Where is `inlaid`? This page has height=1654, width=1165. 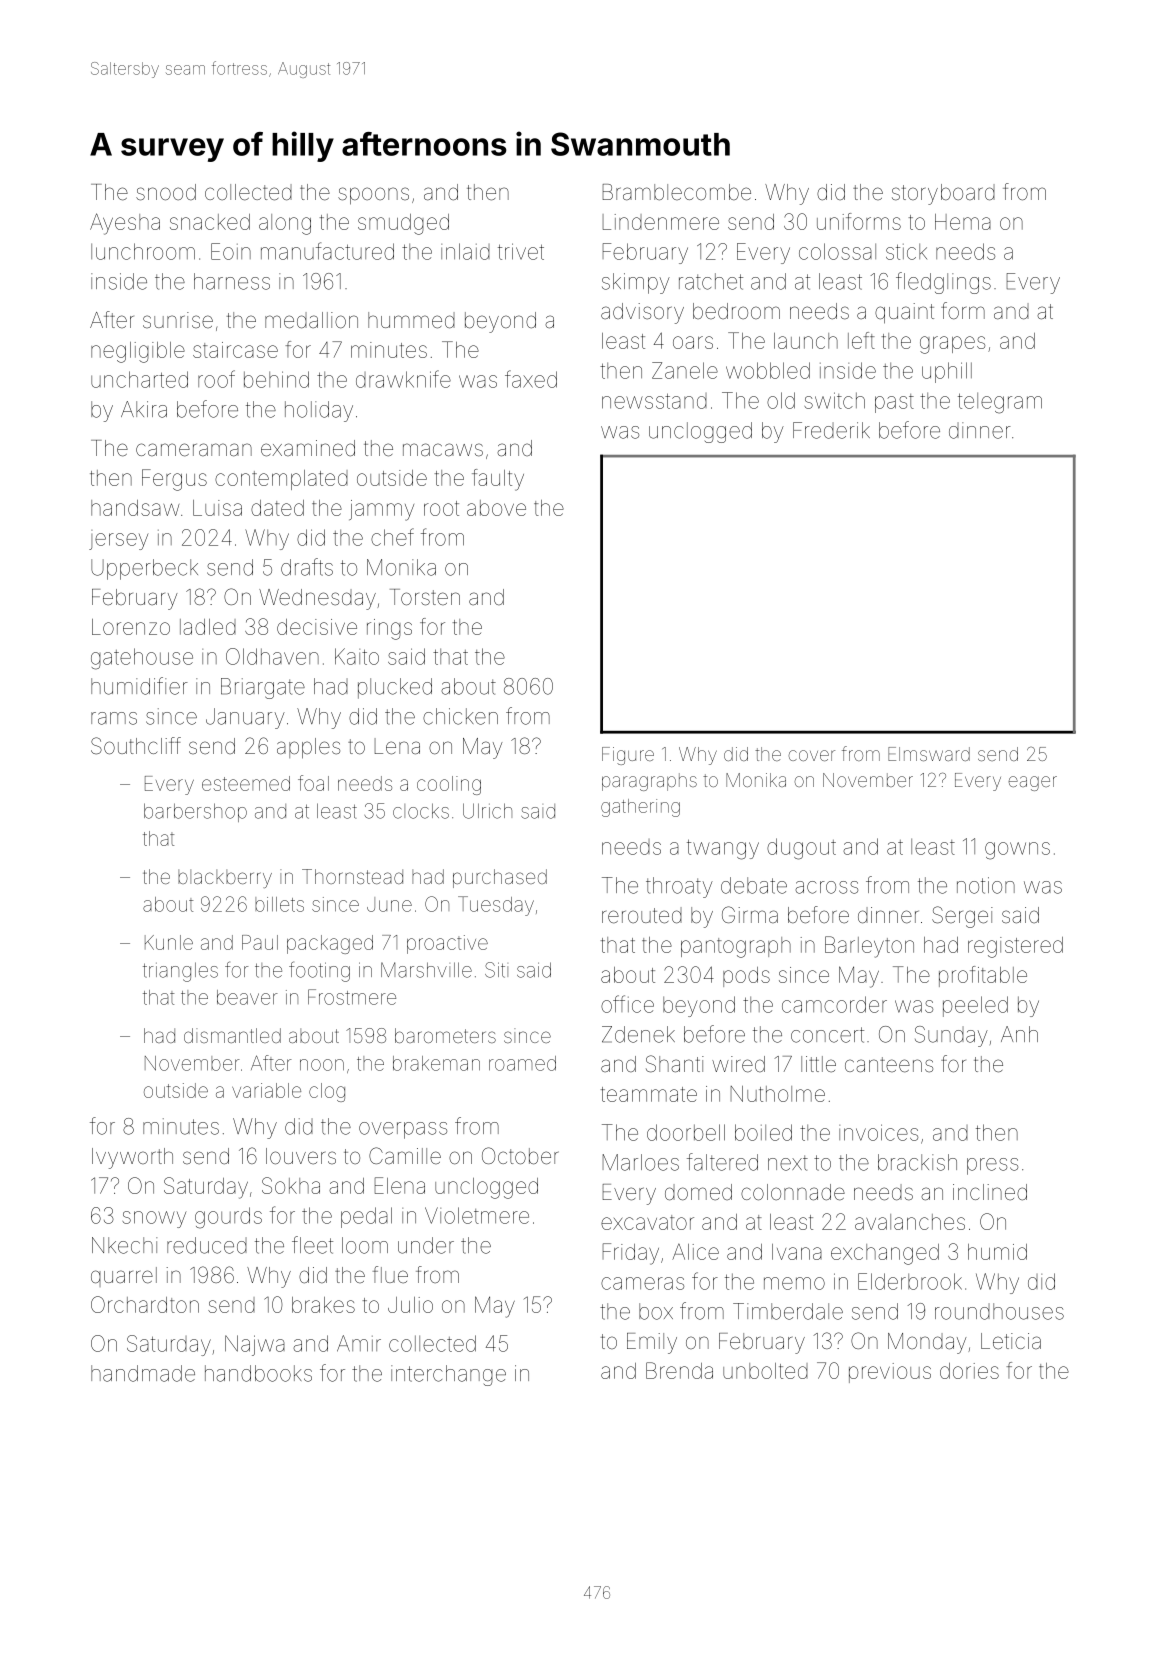
inlaid is located at coordinates (465, 251).
